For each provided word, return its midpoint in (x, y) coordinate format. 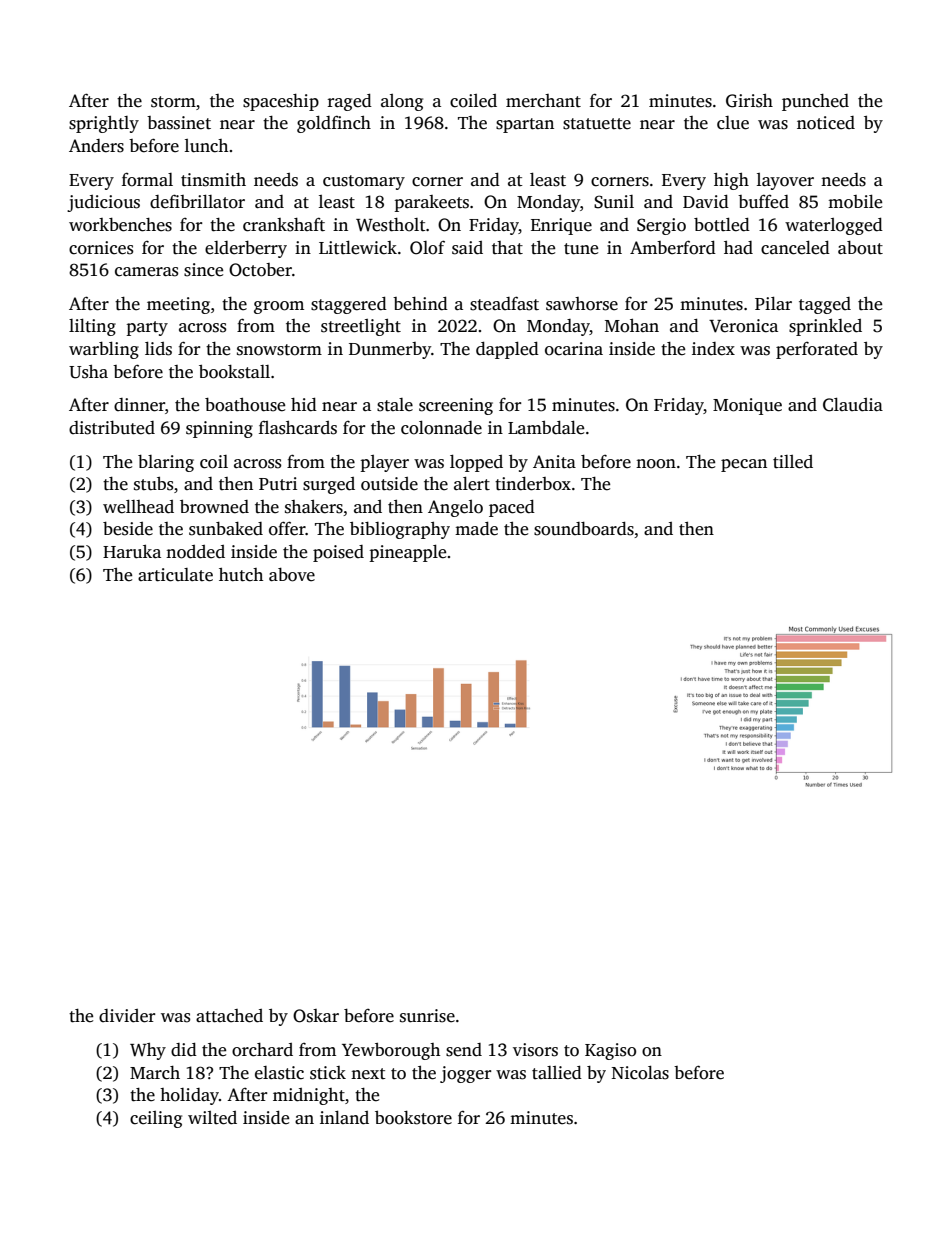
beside (128, 529)
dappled (507, 350)
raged (350, 102)
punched (815, 102)
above (292, 575)
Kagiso (610, 1051)
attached (229, 1016)
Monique (747, 406)
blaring (166, 463)
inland (344, 1118)
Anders (96, 146)
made (476, 529)
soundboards (584, 529)
